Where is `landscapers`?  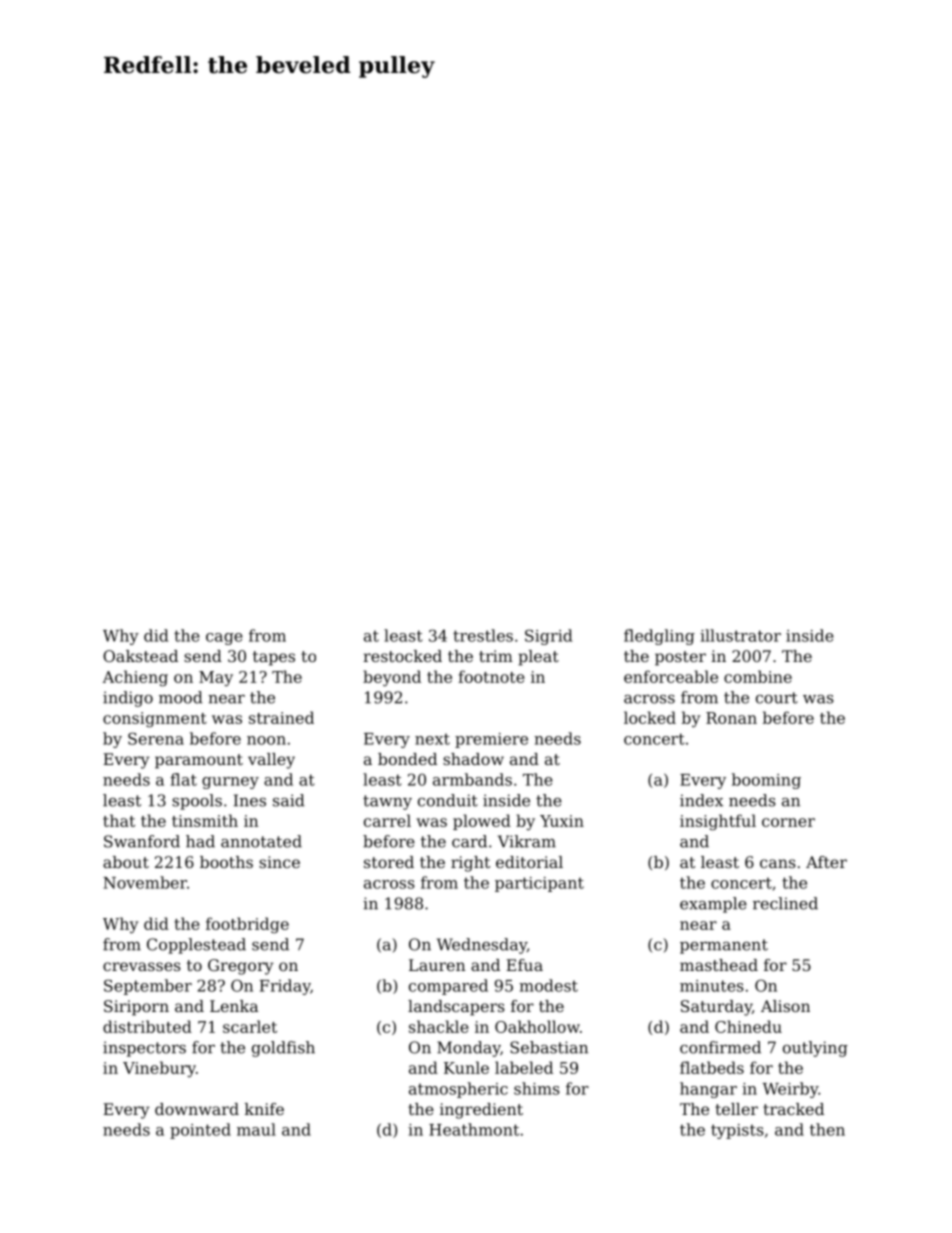 landscapers is located at coordinates (456, 1008).
